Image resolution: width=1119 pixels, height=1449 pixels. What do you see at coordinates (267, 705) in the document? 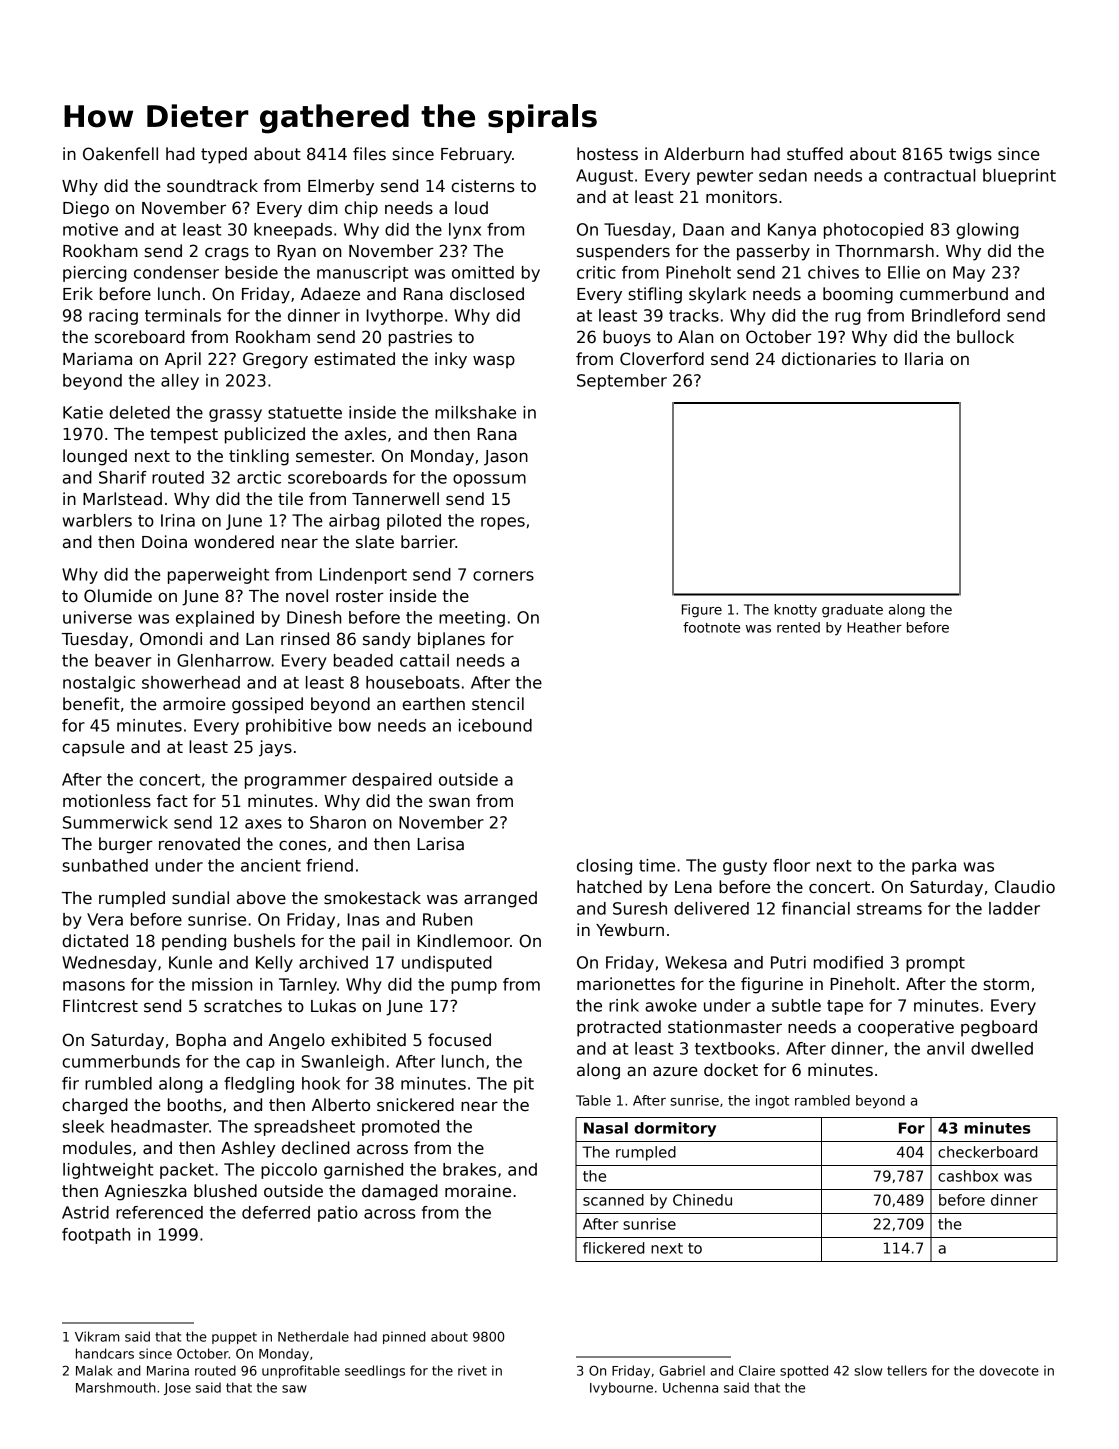
I see `gossiped` at bounding box center [267, 705].
